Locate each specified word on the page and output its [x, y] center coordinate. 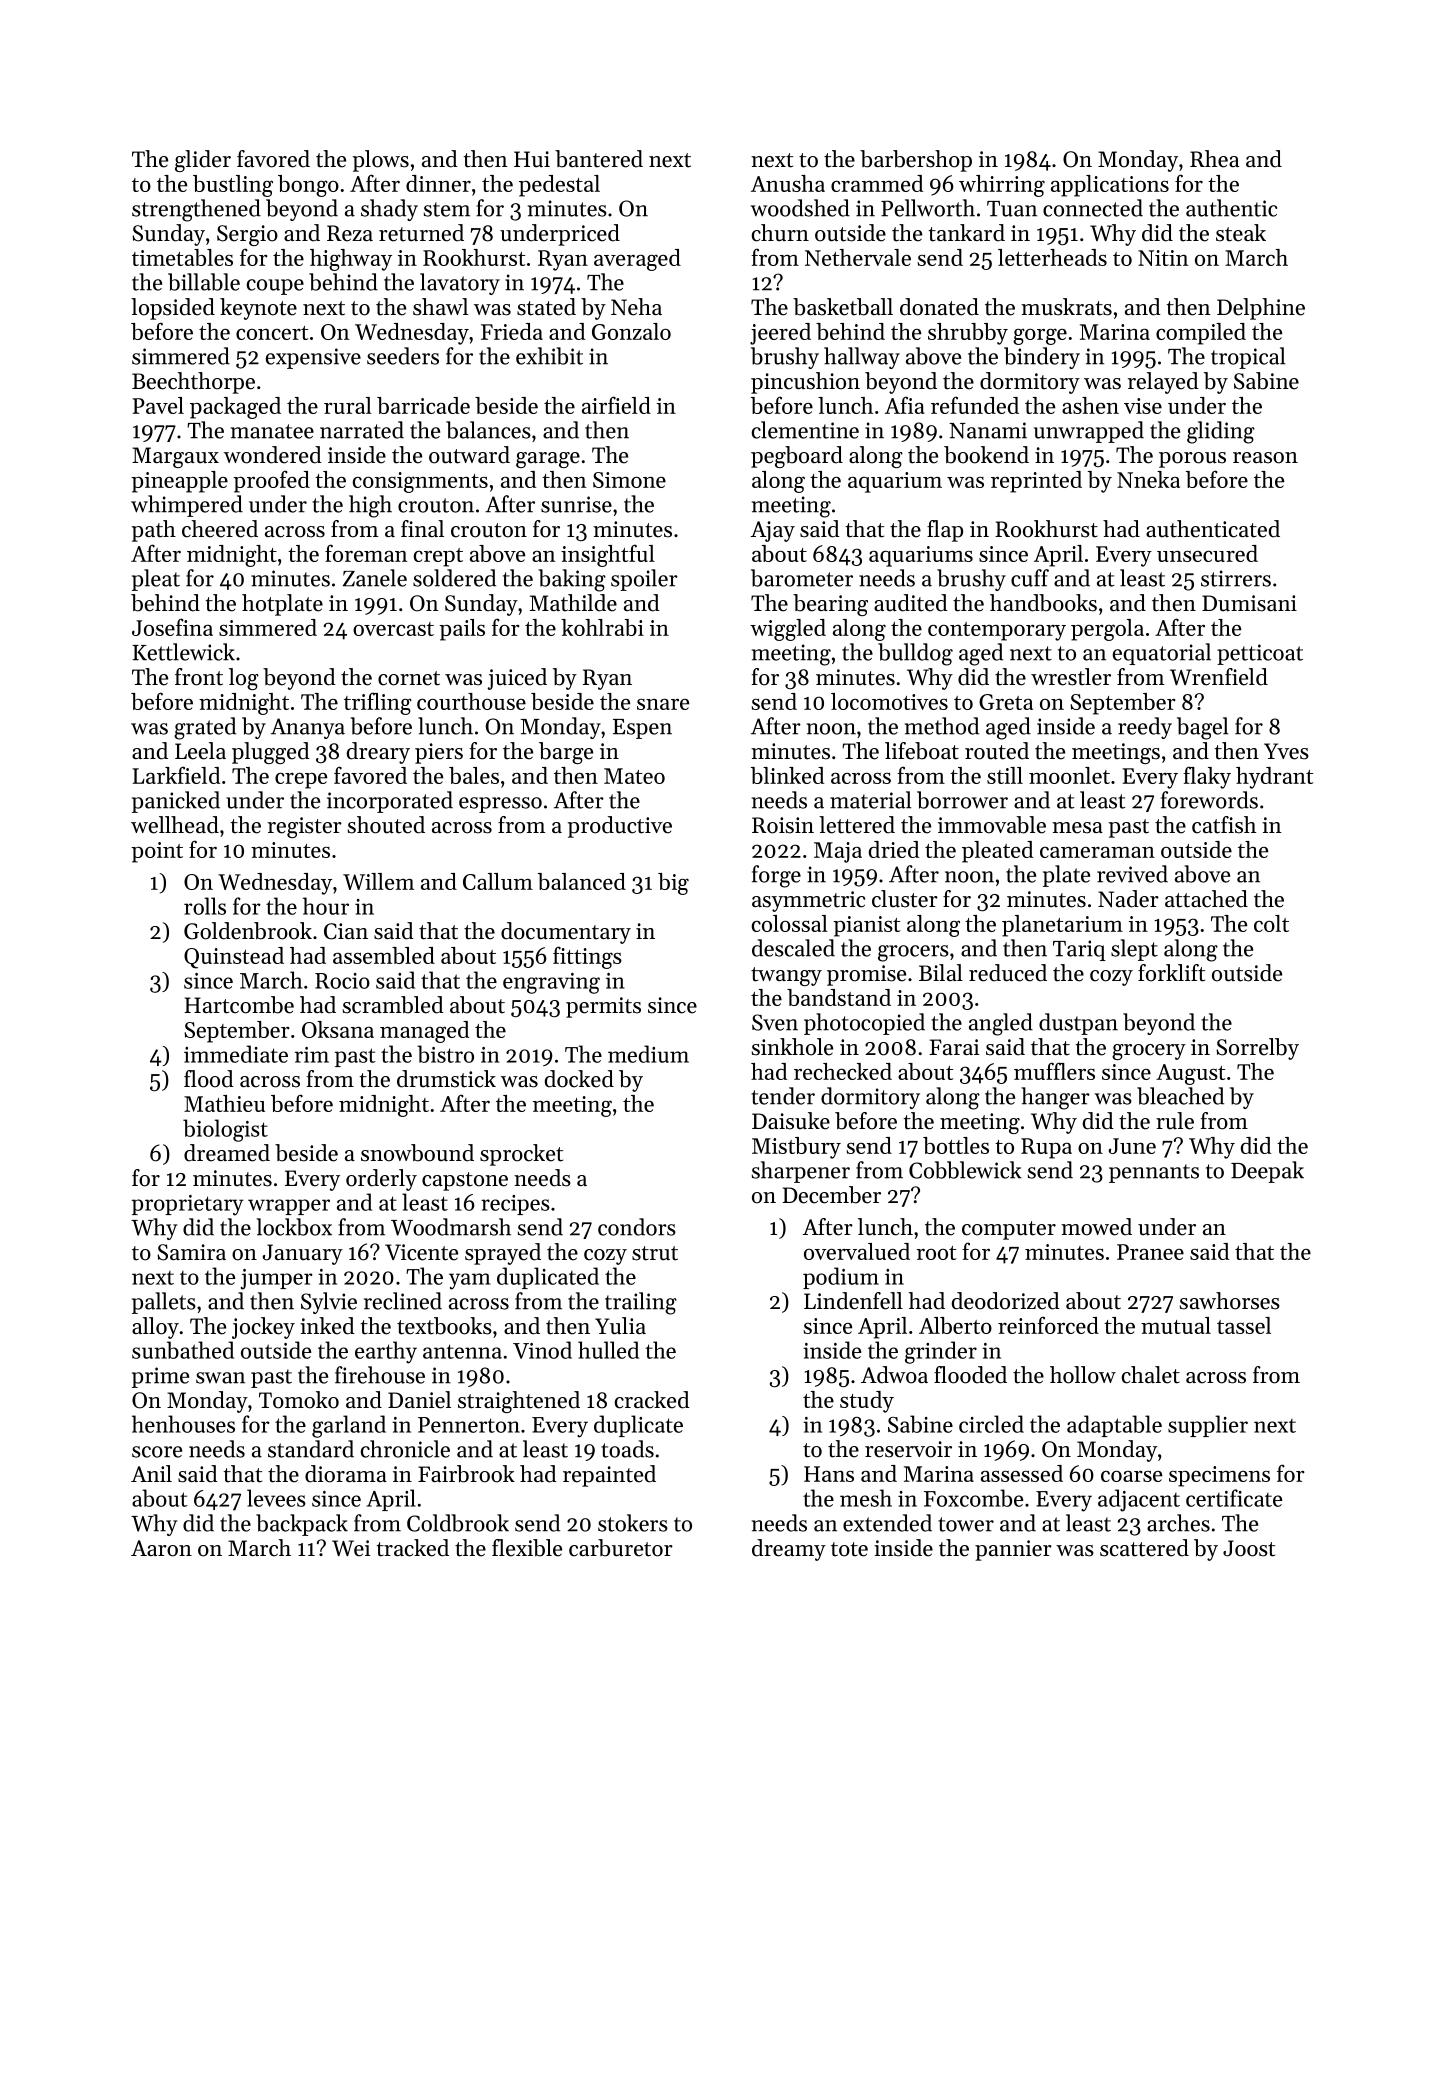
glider [203, 161]
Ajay [773, 531]
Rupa [1046, 1148]
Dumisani [1249, 603]
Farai [954, 1047]
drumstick [446, 1079]
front [199, 677]
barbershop [916, 161]
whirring [1002, 186]
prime [160, 1377]
